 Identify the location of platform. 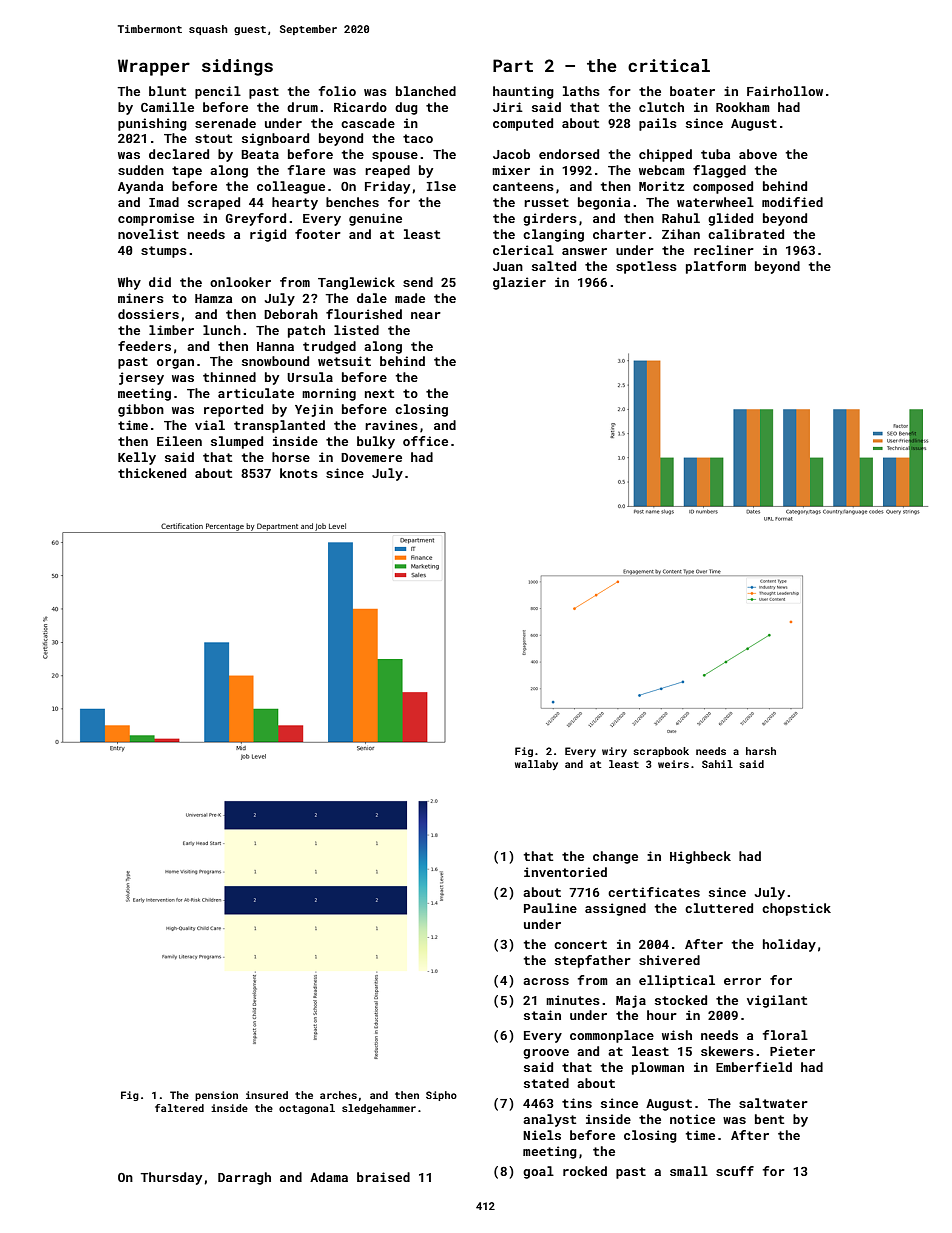
(716, 267).
